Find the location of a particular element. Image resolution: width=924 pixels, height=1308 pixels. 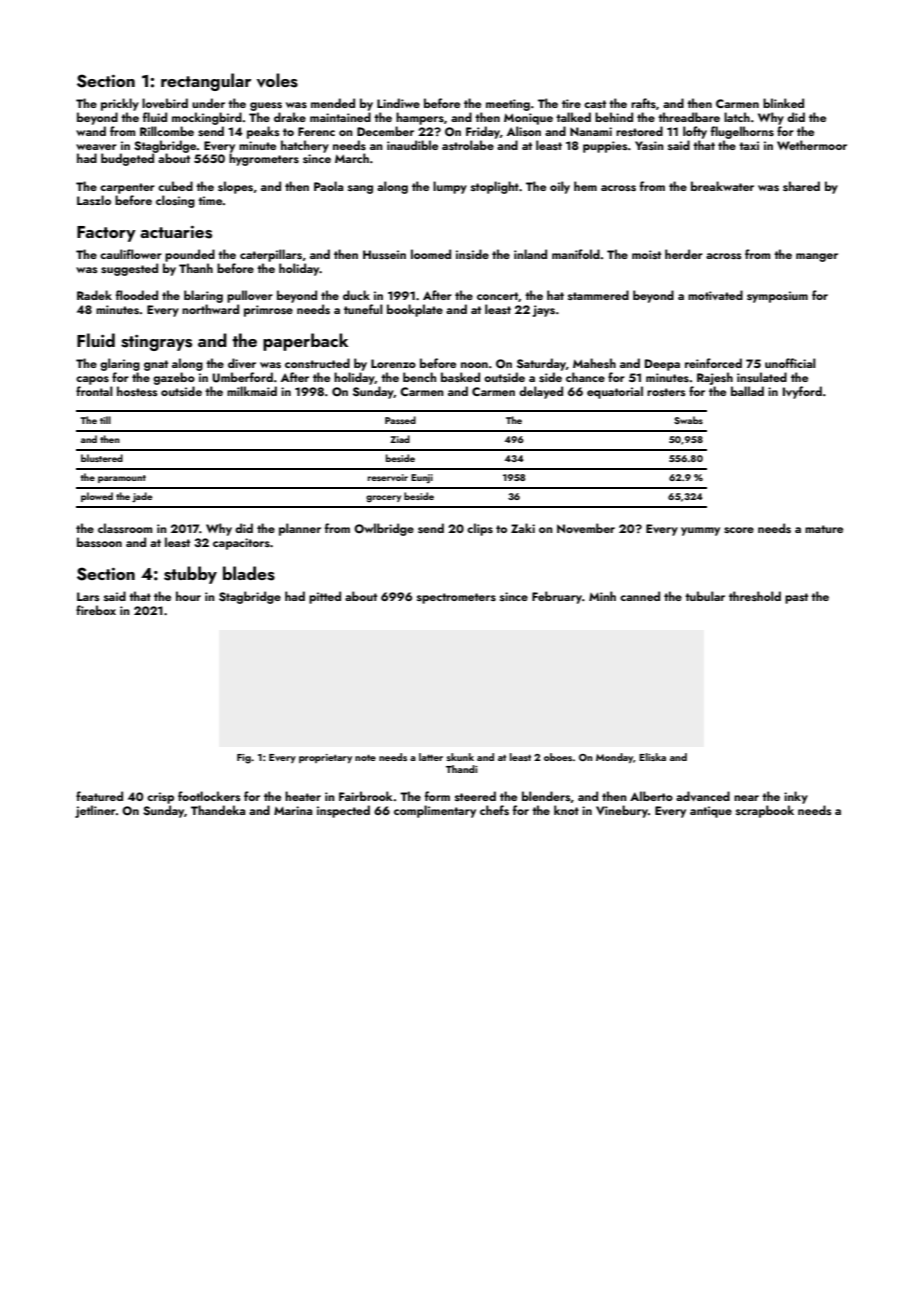

rectangular is located at coordinates (206, 82).
